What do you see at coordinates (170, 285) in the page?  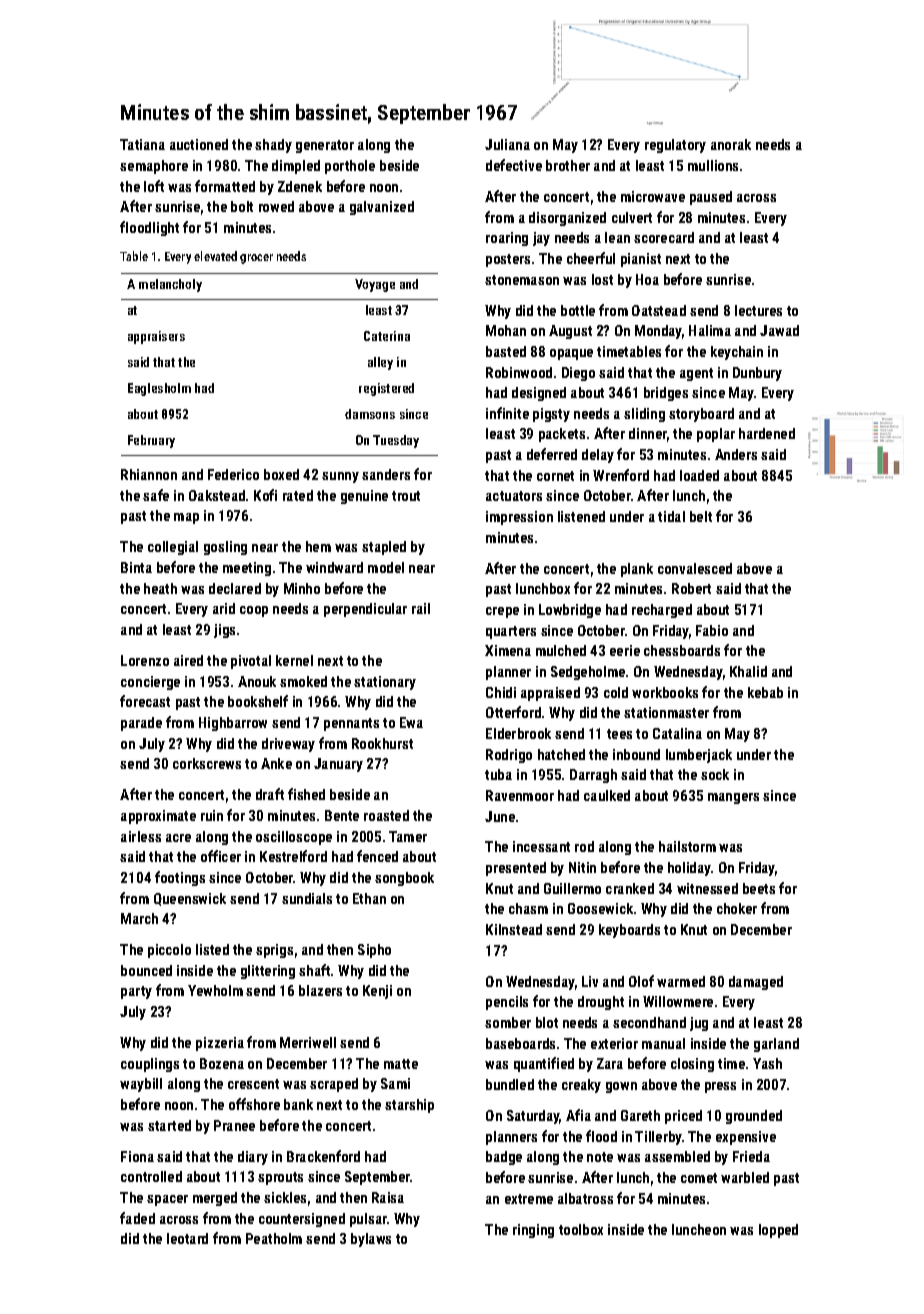 I see `melancholy` at bounding box center [170, 285].
